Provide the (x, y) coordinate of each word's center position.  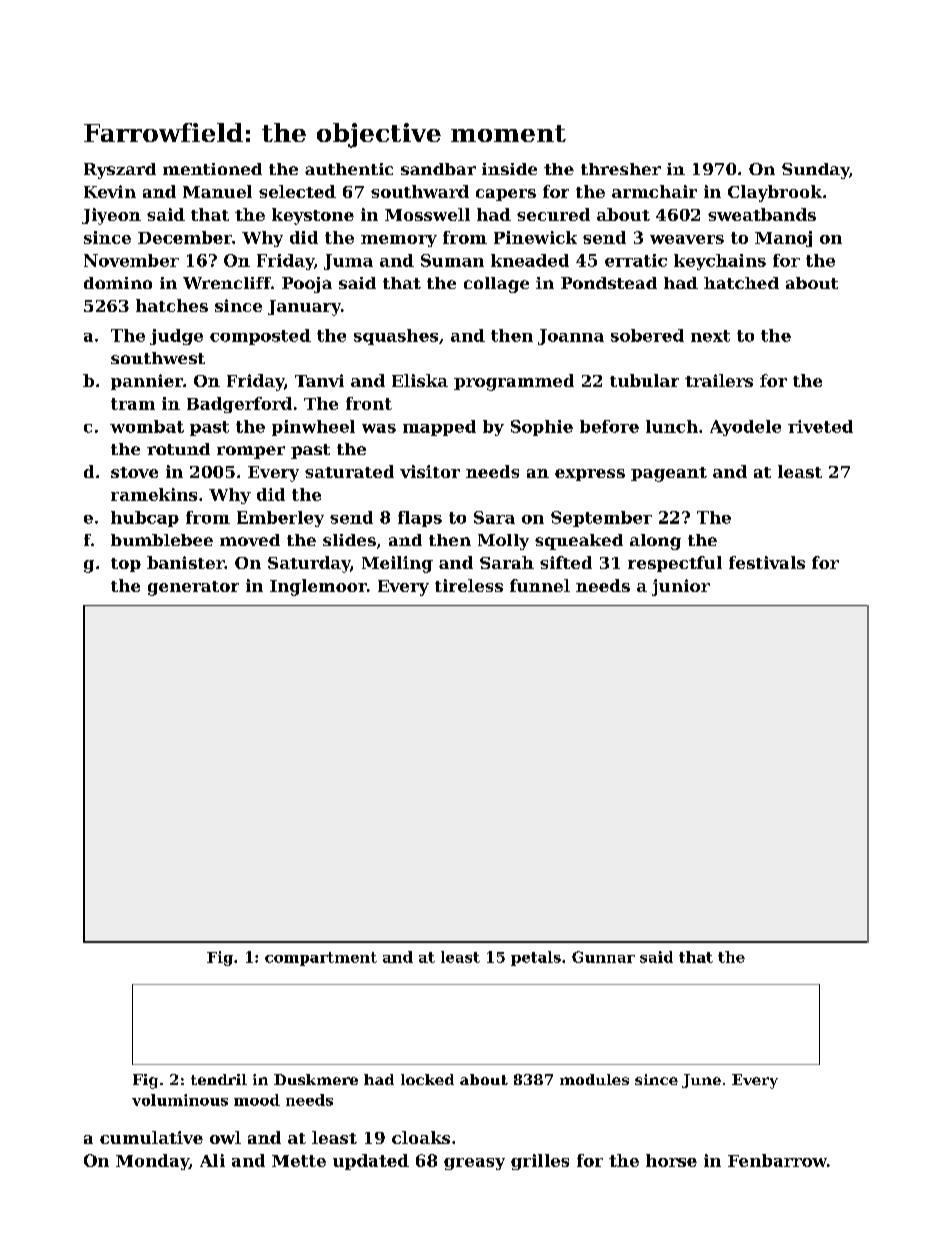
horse (671, 1160)
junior (681, 587)
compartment (321, 959)
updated (371, 1162)
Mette (299, 1161)
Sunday (815, 171)
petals (536, 958)
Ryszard (120, 171)
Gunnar (603, 957)
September (601, 519)
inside (509, 169)
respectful (675, 564)
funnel (540, 585)
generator (193, 588)
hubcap (145, 519)
